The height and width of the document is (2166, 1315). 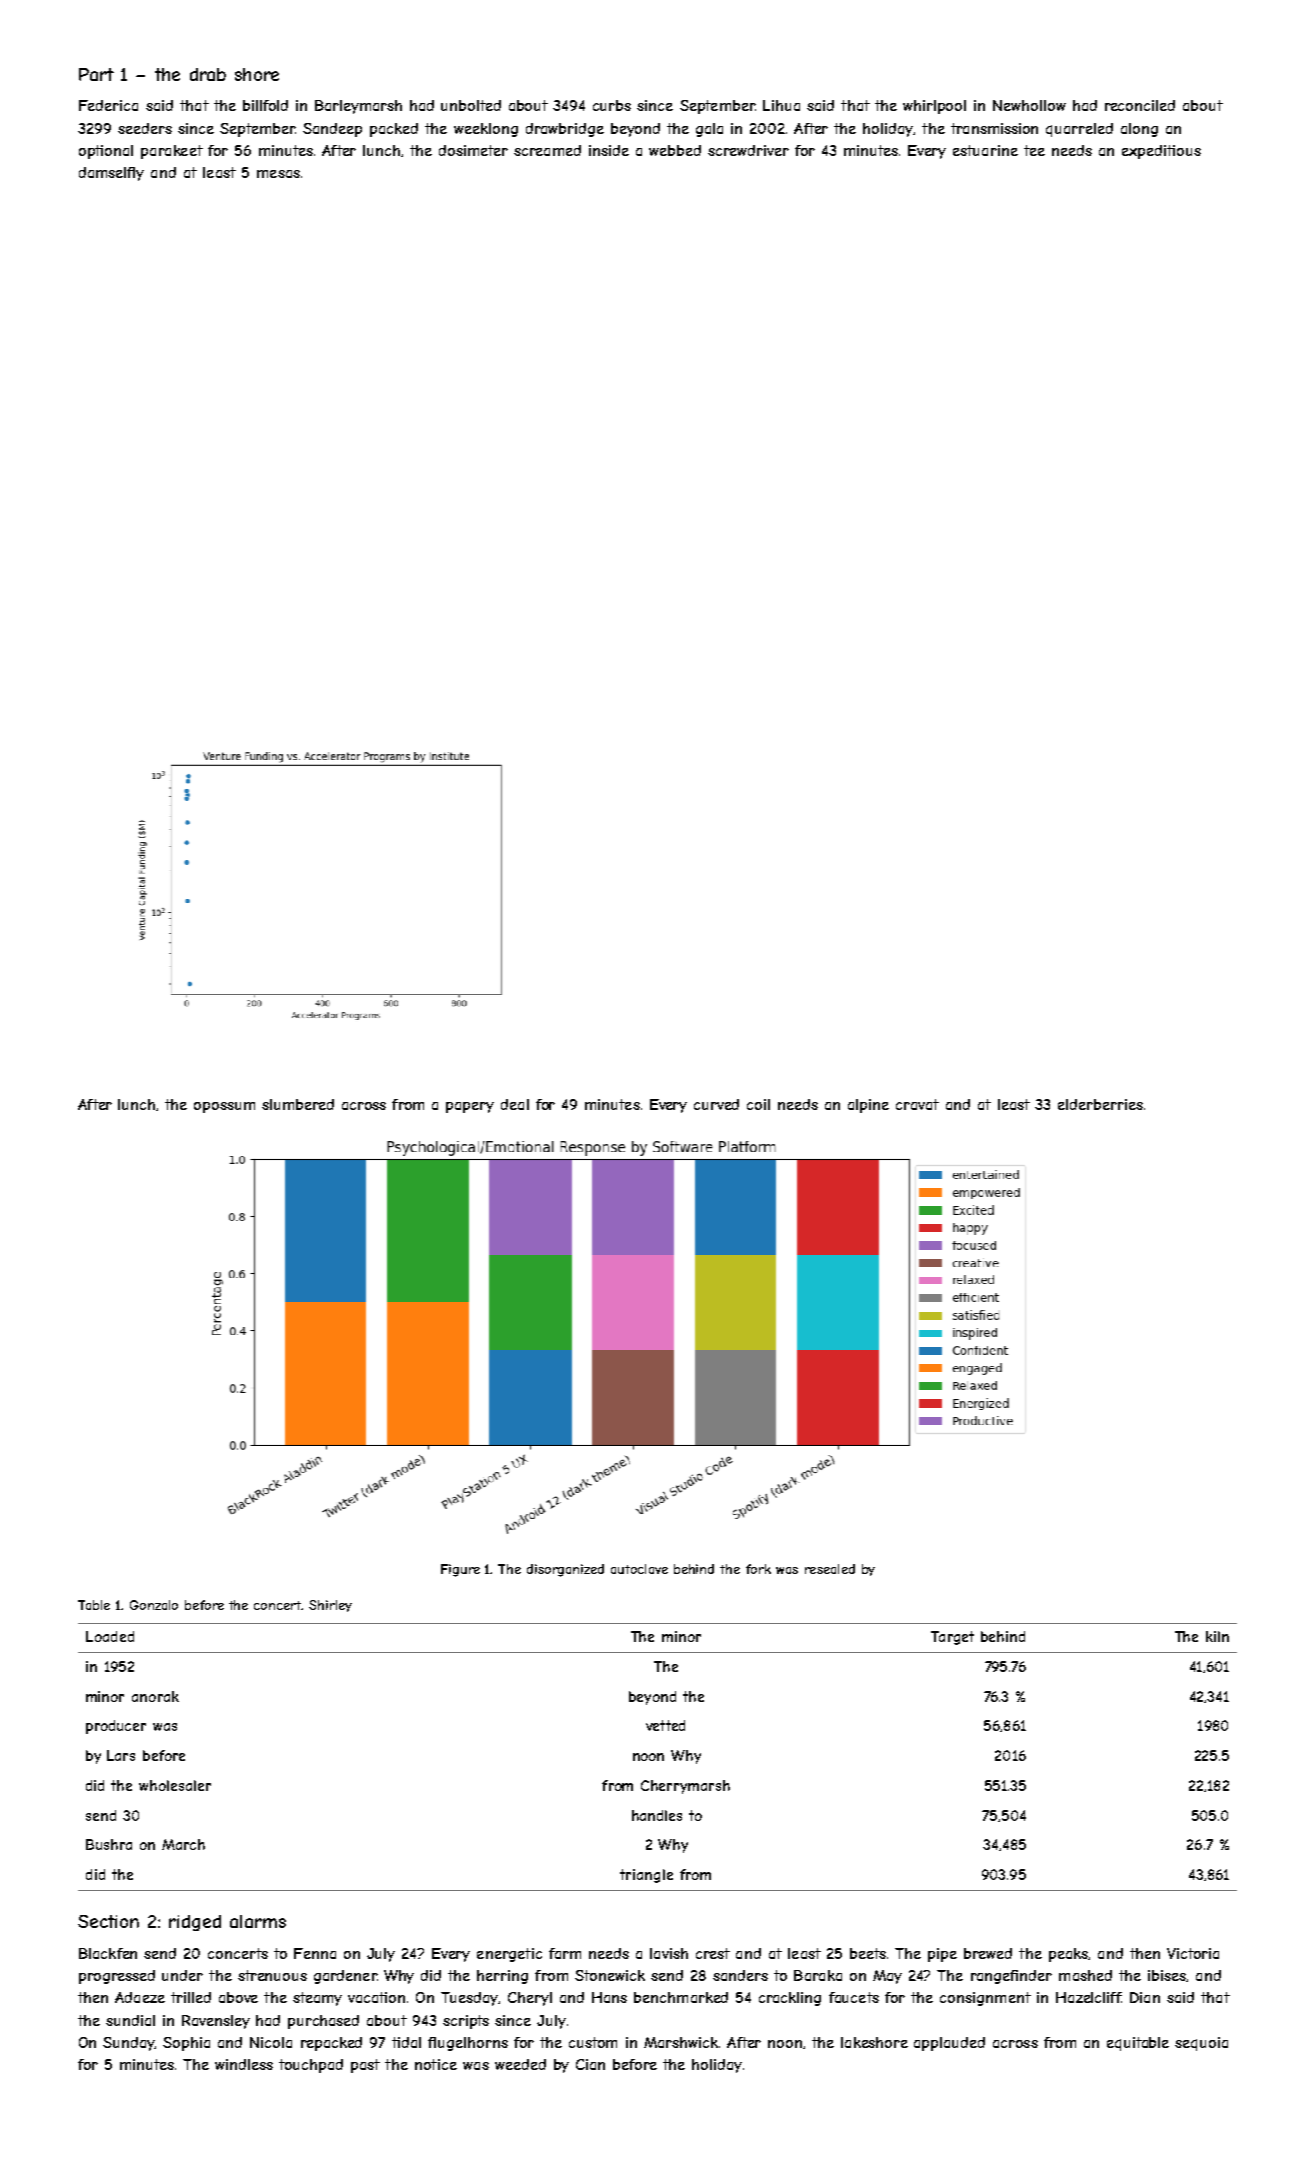 I want to click on opossum, so click(x=224, y=1107).
